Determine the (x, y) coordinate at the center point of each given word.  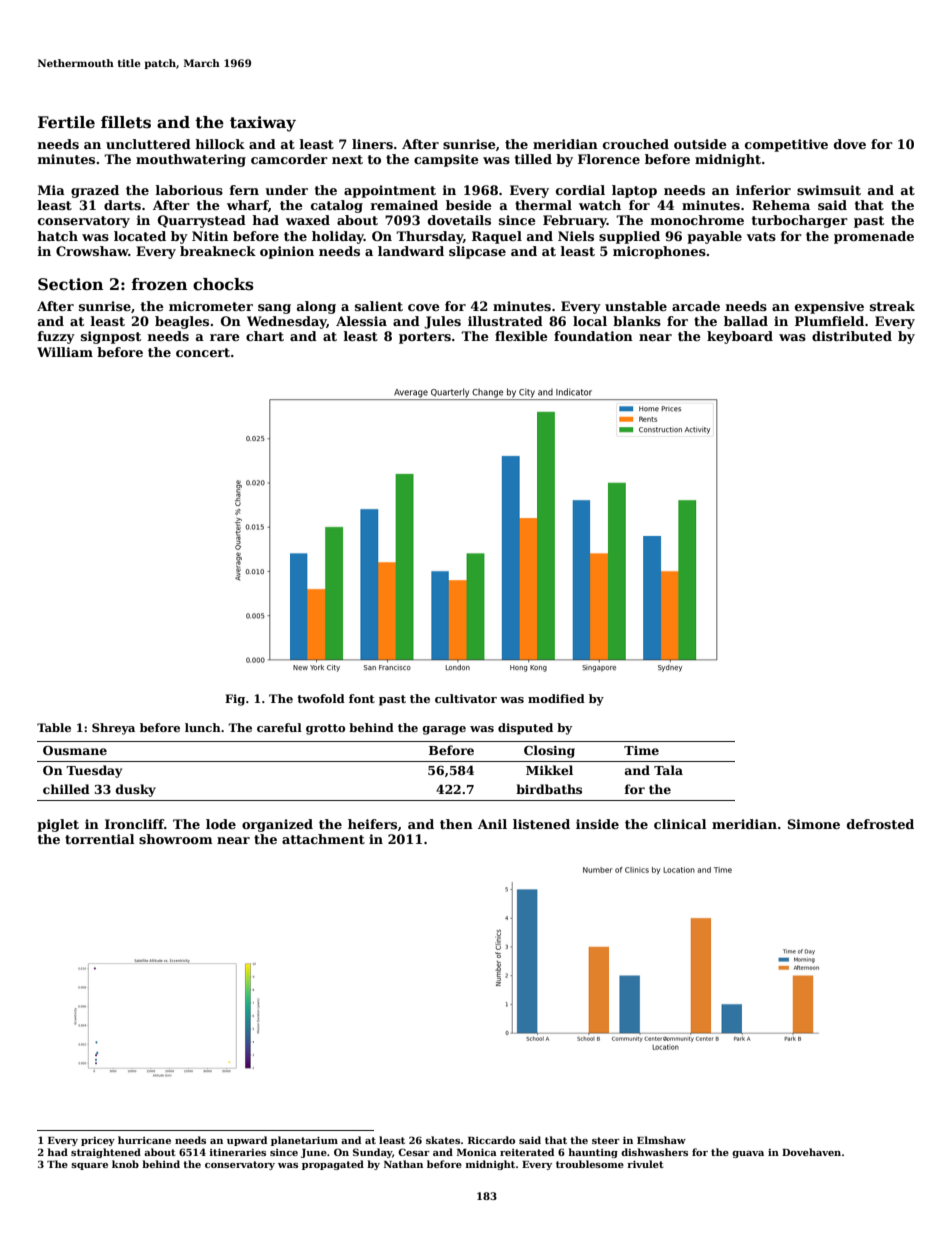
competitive (786, 145)
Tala (668, 770)
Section (70, 284)
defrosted (880, 824)
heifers (372, 824)
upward (247, 1141)
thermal (543, 205)
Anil (492, 824)
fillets (126, 122)
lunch (203, 727)
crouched (636, 144)
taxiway (263, 124)
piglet (58, 825)
